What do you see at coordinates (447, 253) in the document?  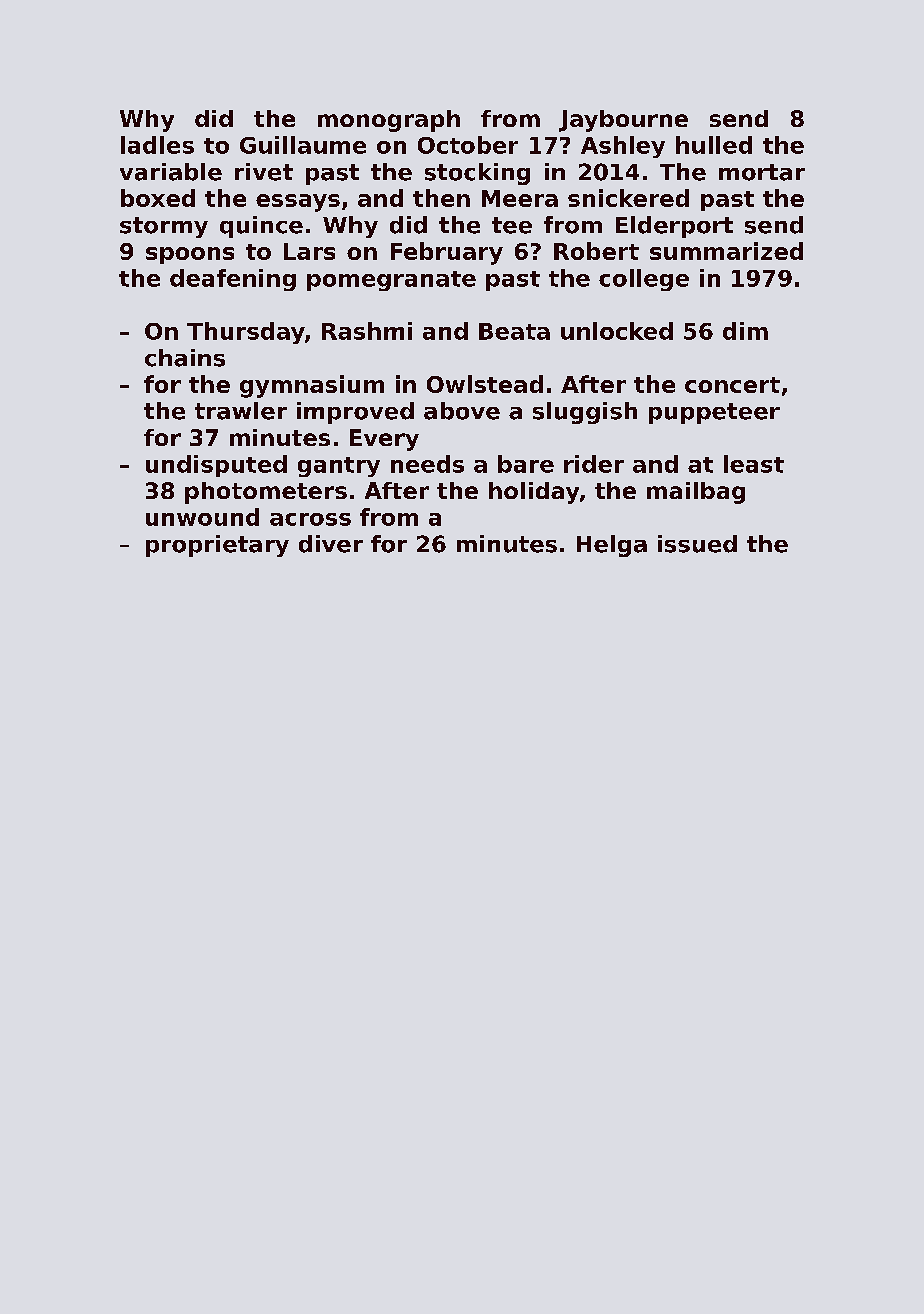 I see `February` at bounding box center [447, 253].
